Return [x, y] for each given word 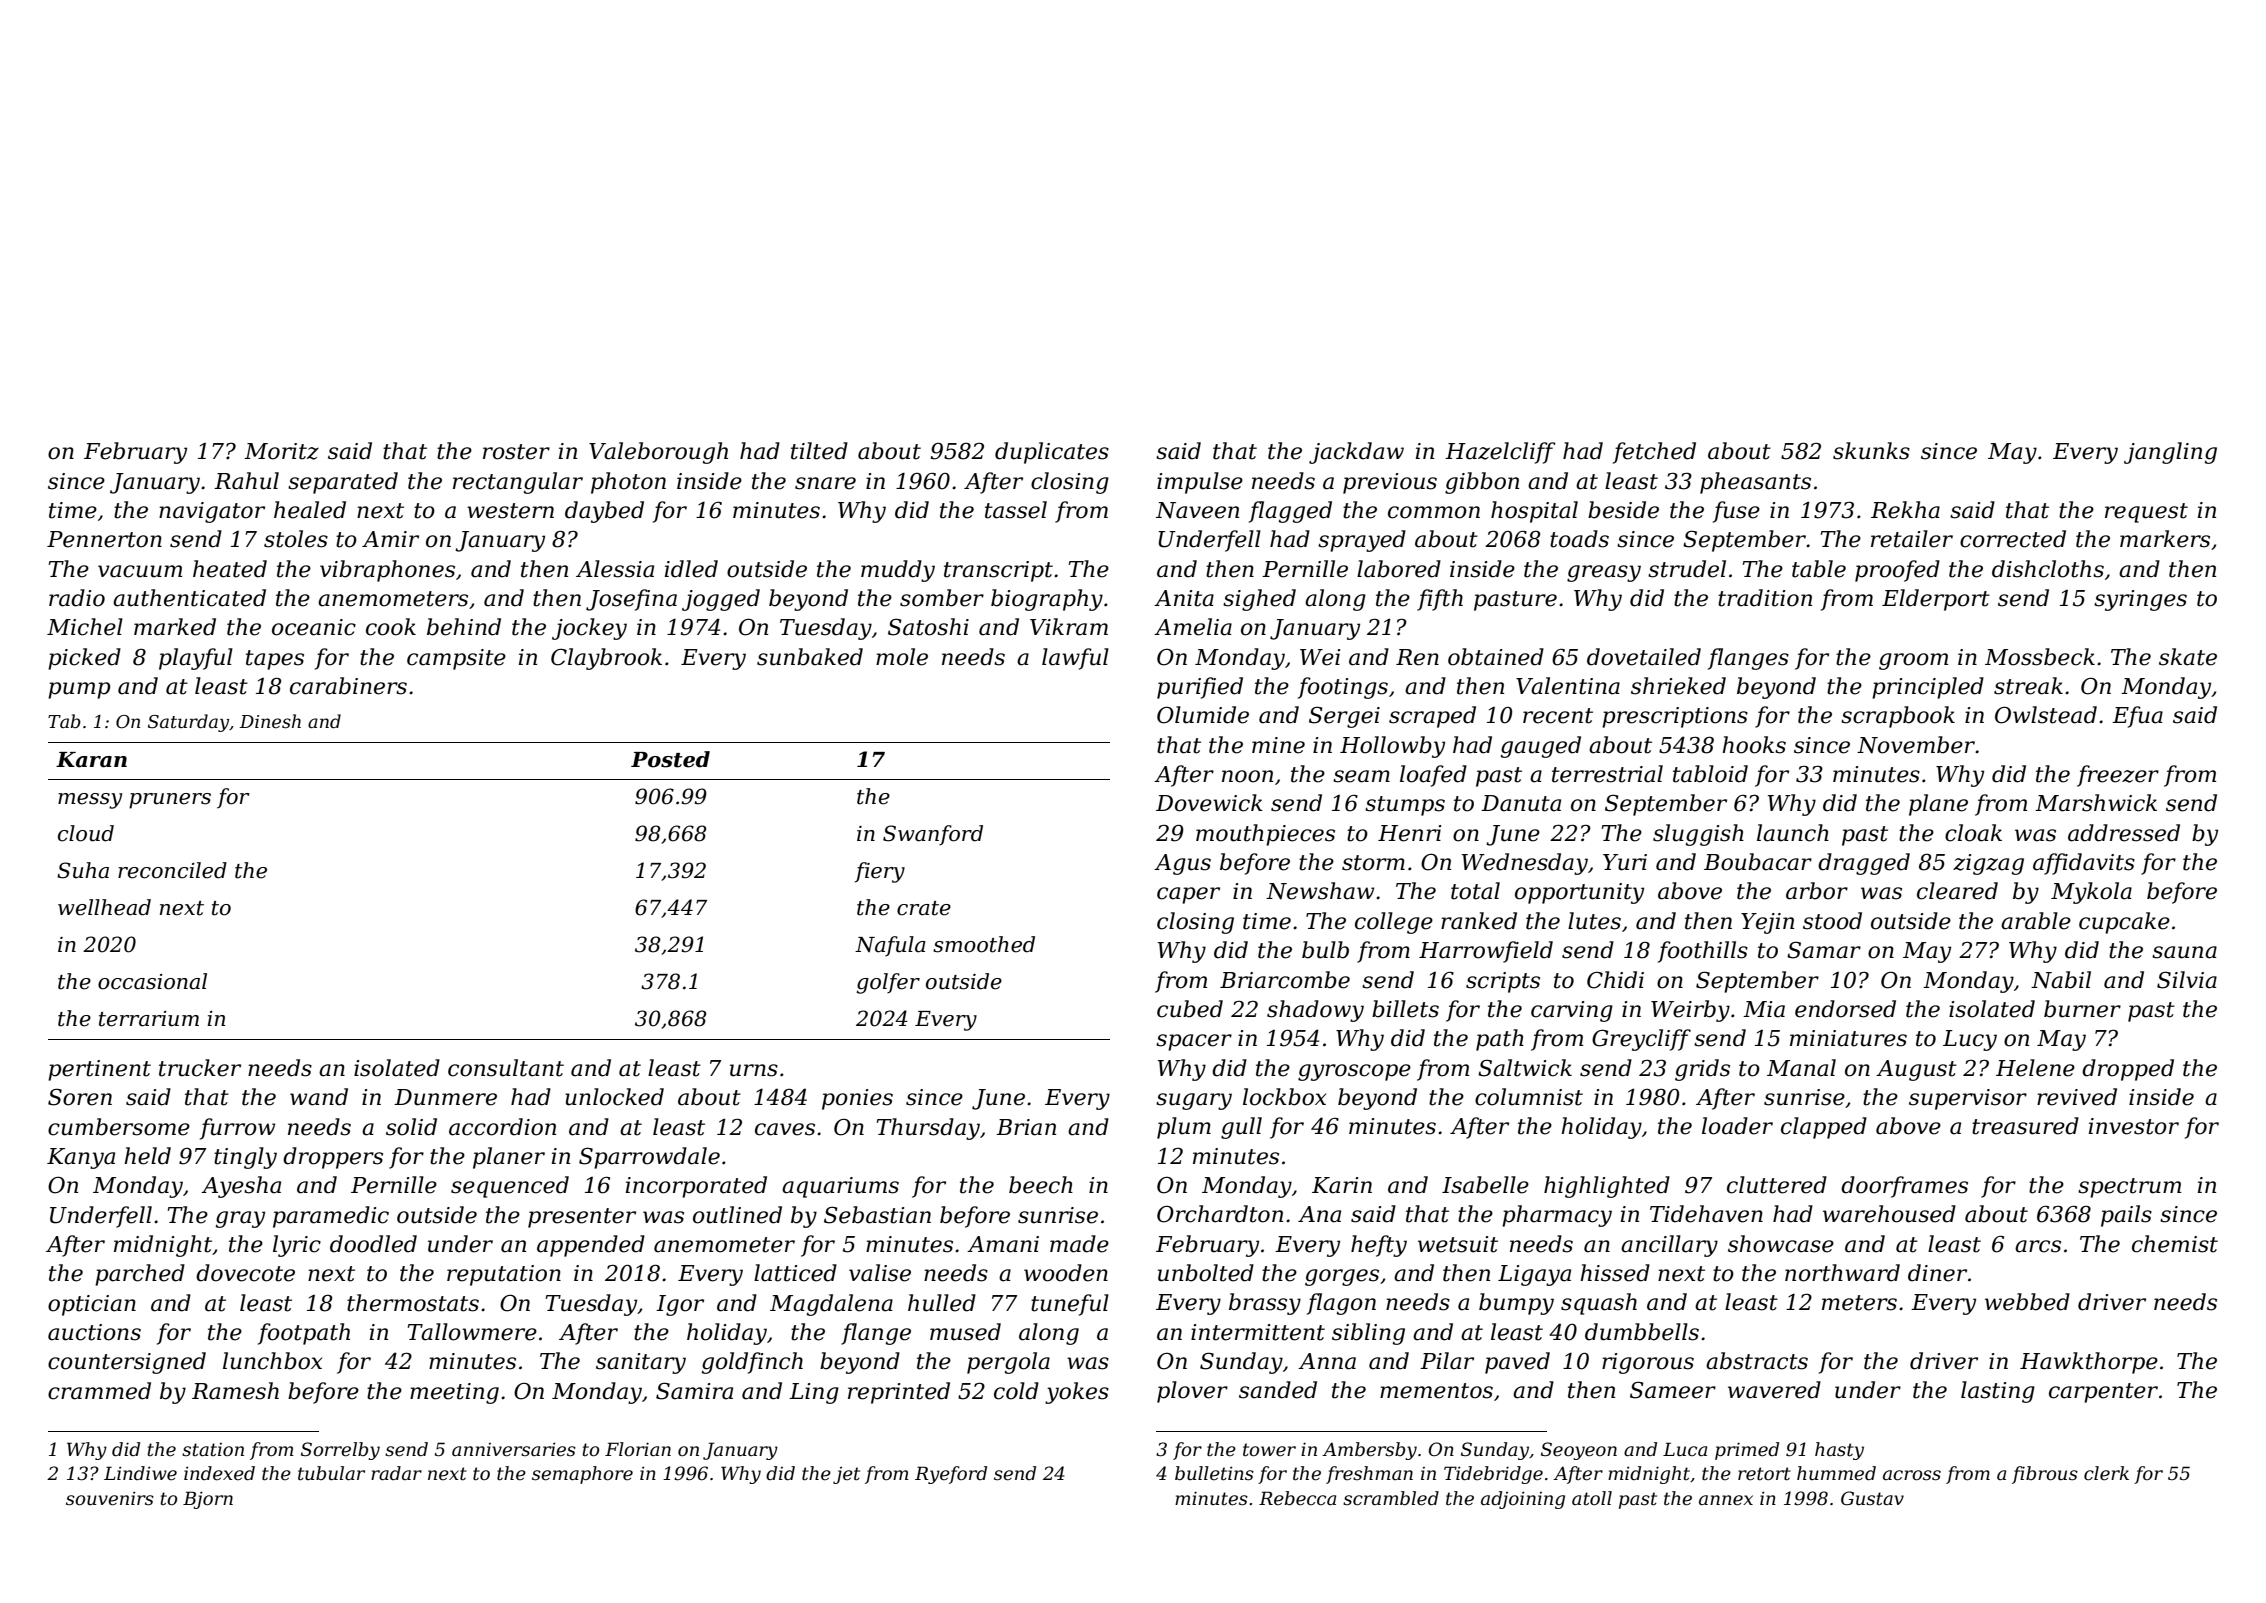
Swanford [933, 835]
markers [2165, 539]
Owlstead [2046, 715]
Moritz [281, 451]
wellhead [104, 907]
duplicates [1052, 453]
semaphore [582, 1475]
